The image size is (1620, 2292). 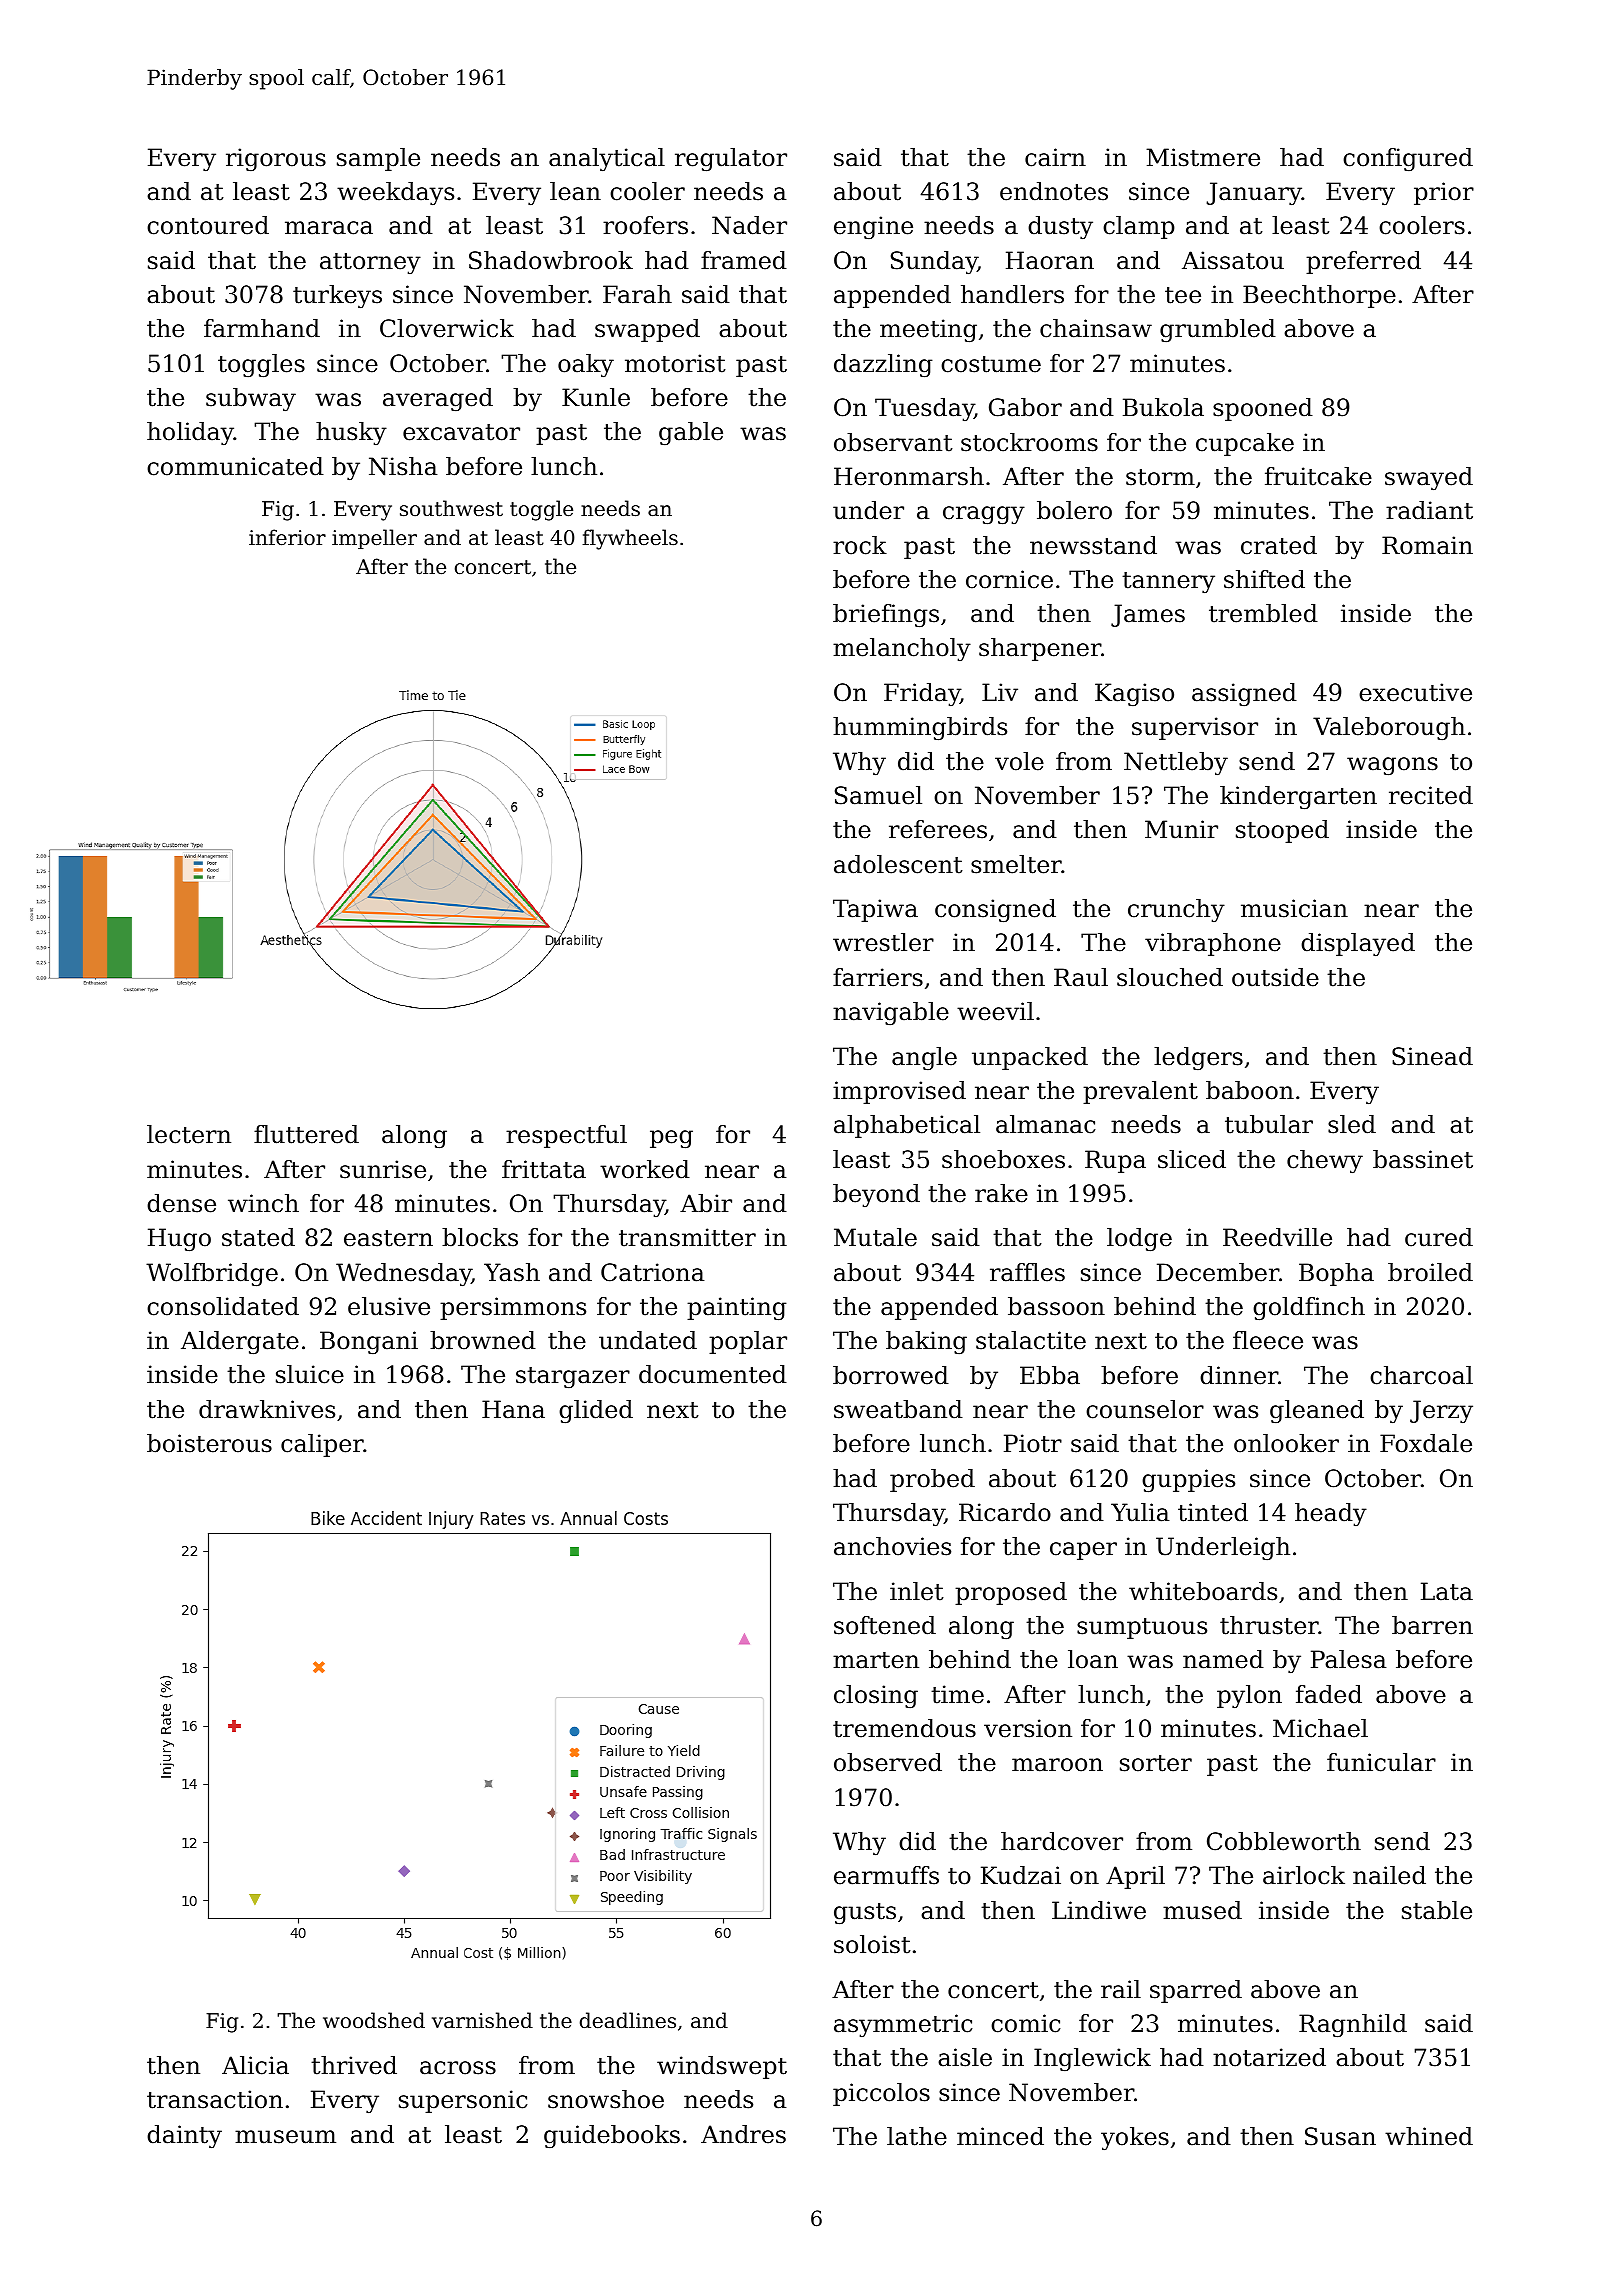 I want to click on cairn, so click(x=1055, y=157).
